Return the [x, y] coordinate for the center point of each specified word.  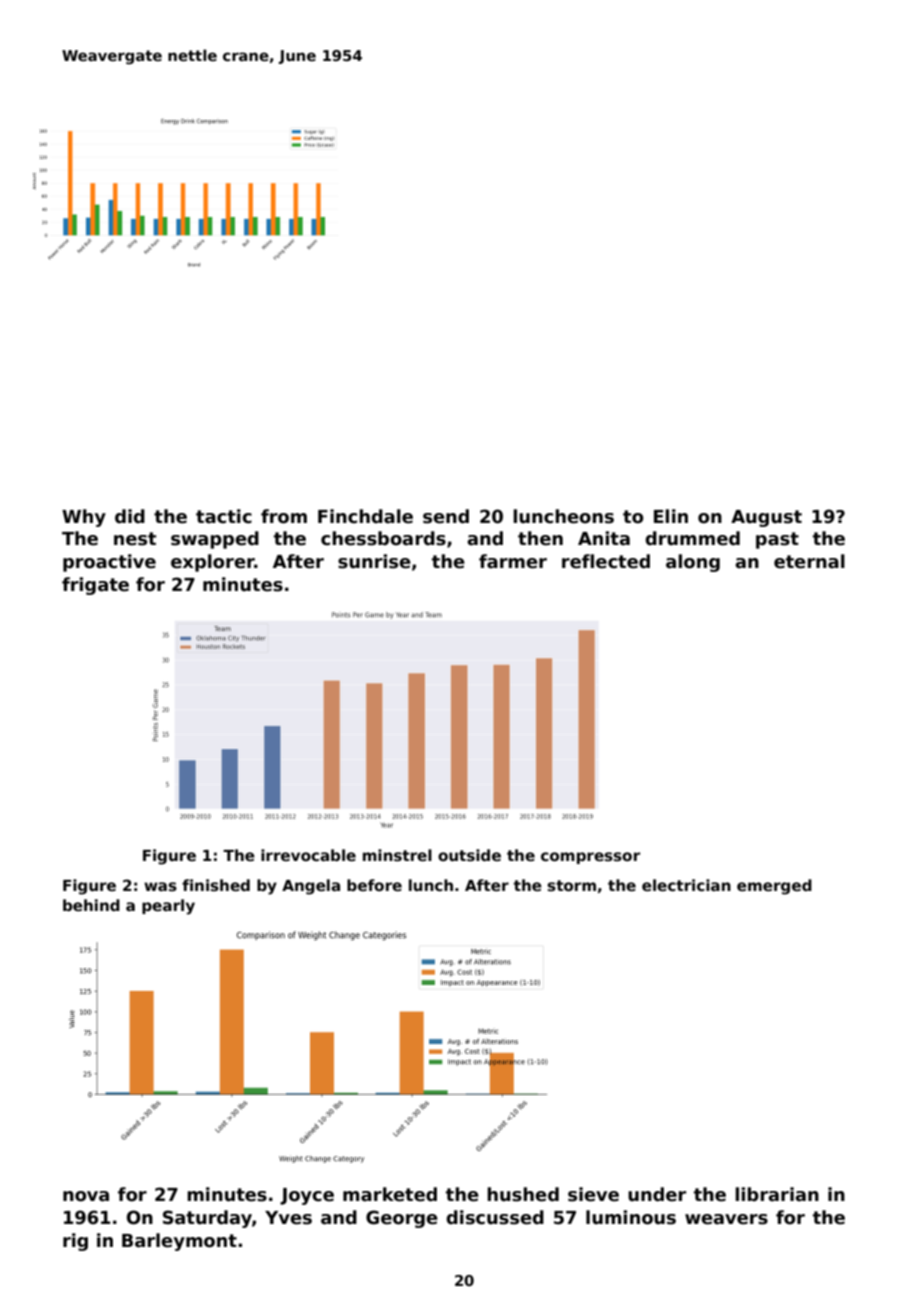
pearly [168, 907]
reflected [606, 561]
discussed [495, 1217]
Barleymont [179, 1242]
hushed [523, 1194]
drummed [692, 538]
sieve [593, 1194]
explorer [213, 563]
